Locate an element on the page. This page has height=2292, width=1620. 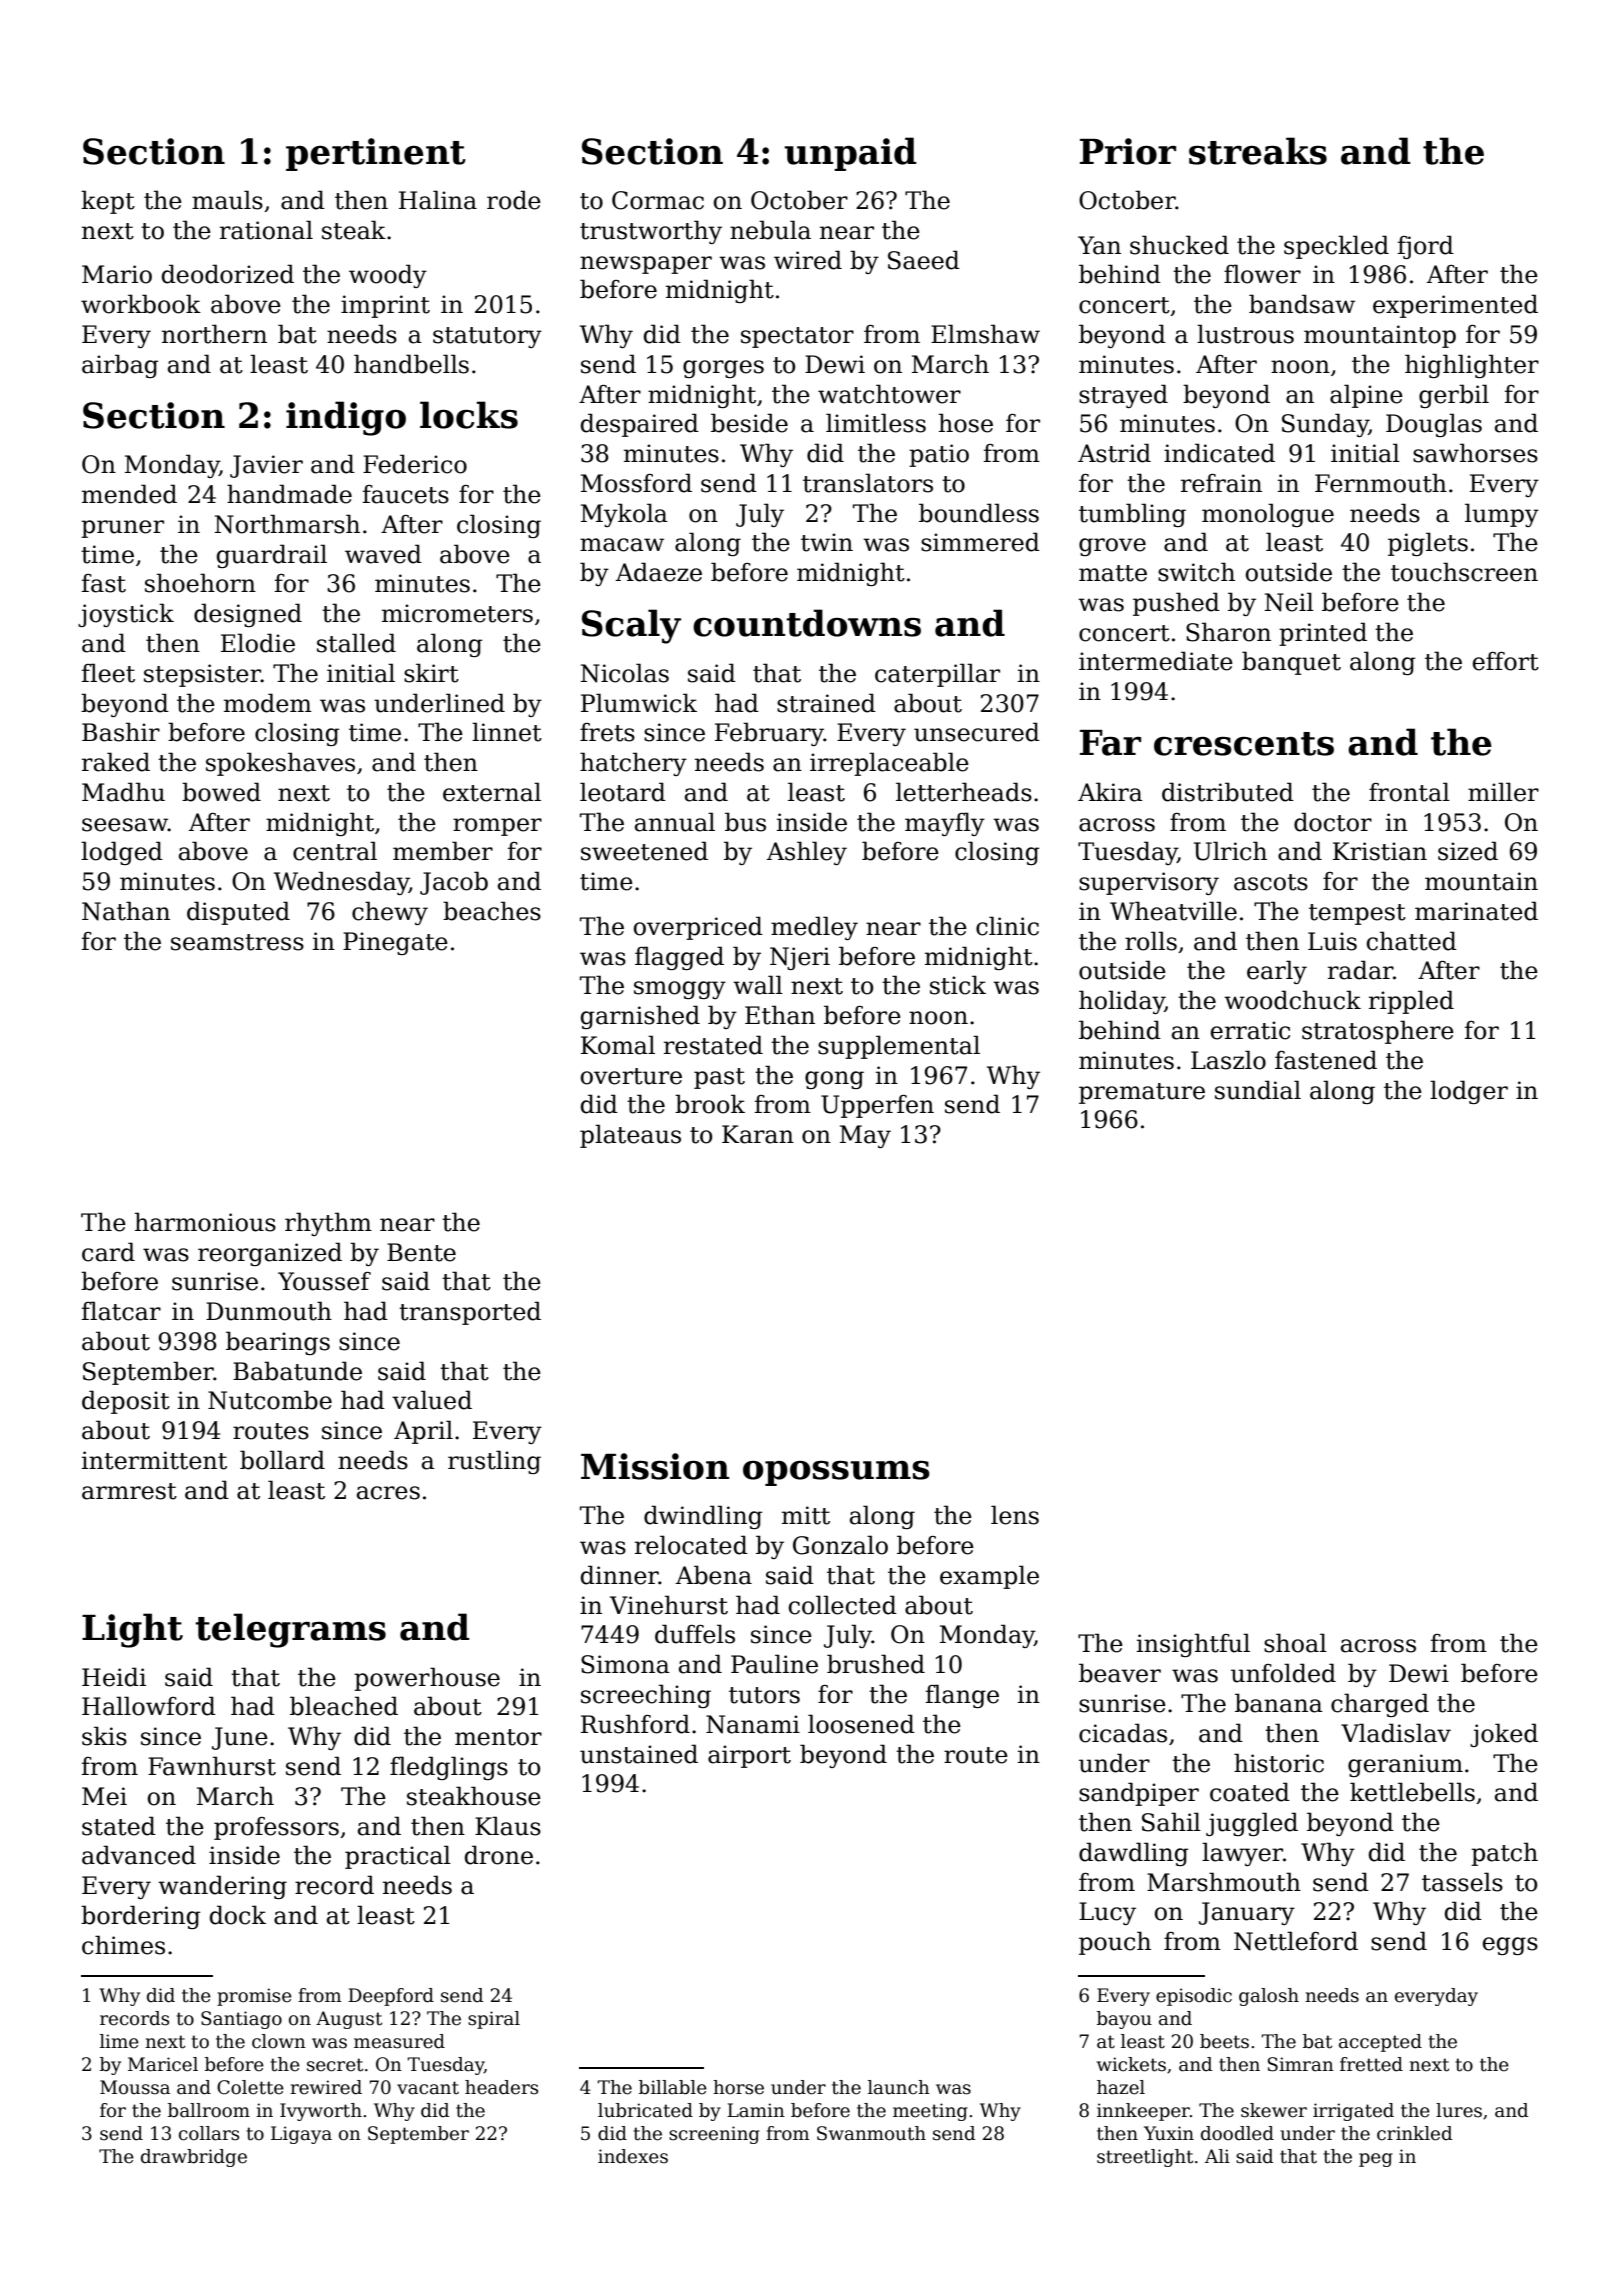
Hallowford is located at coordinates (149, 1706).
